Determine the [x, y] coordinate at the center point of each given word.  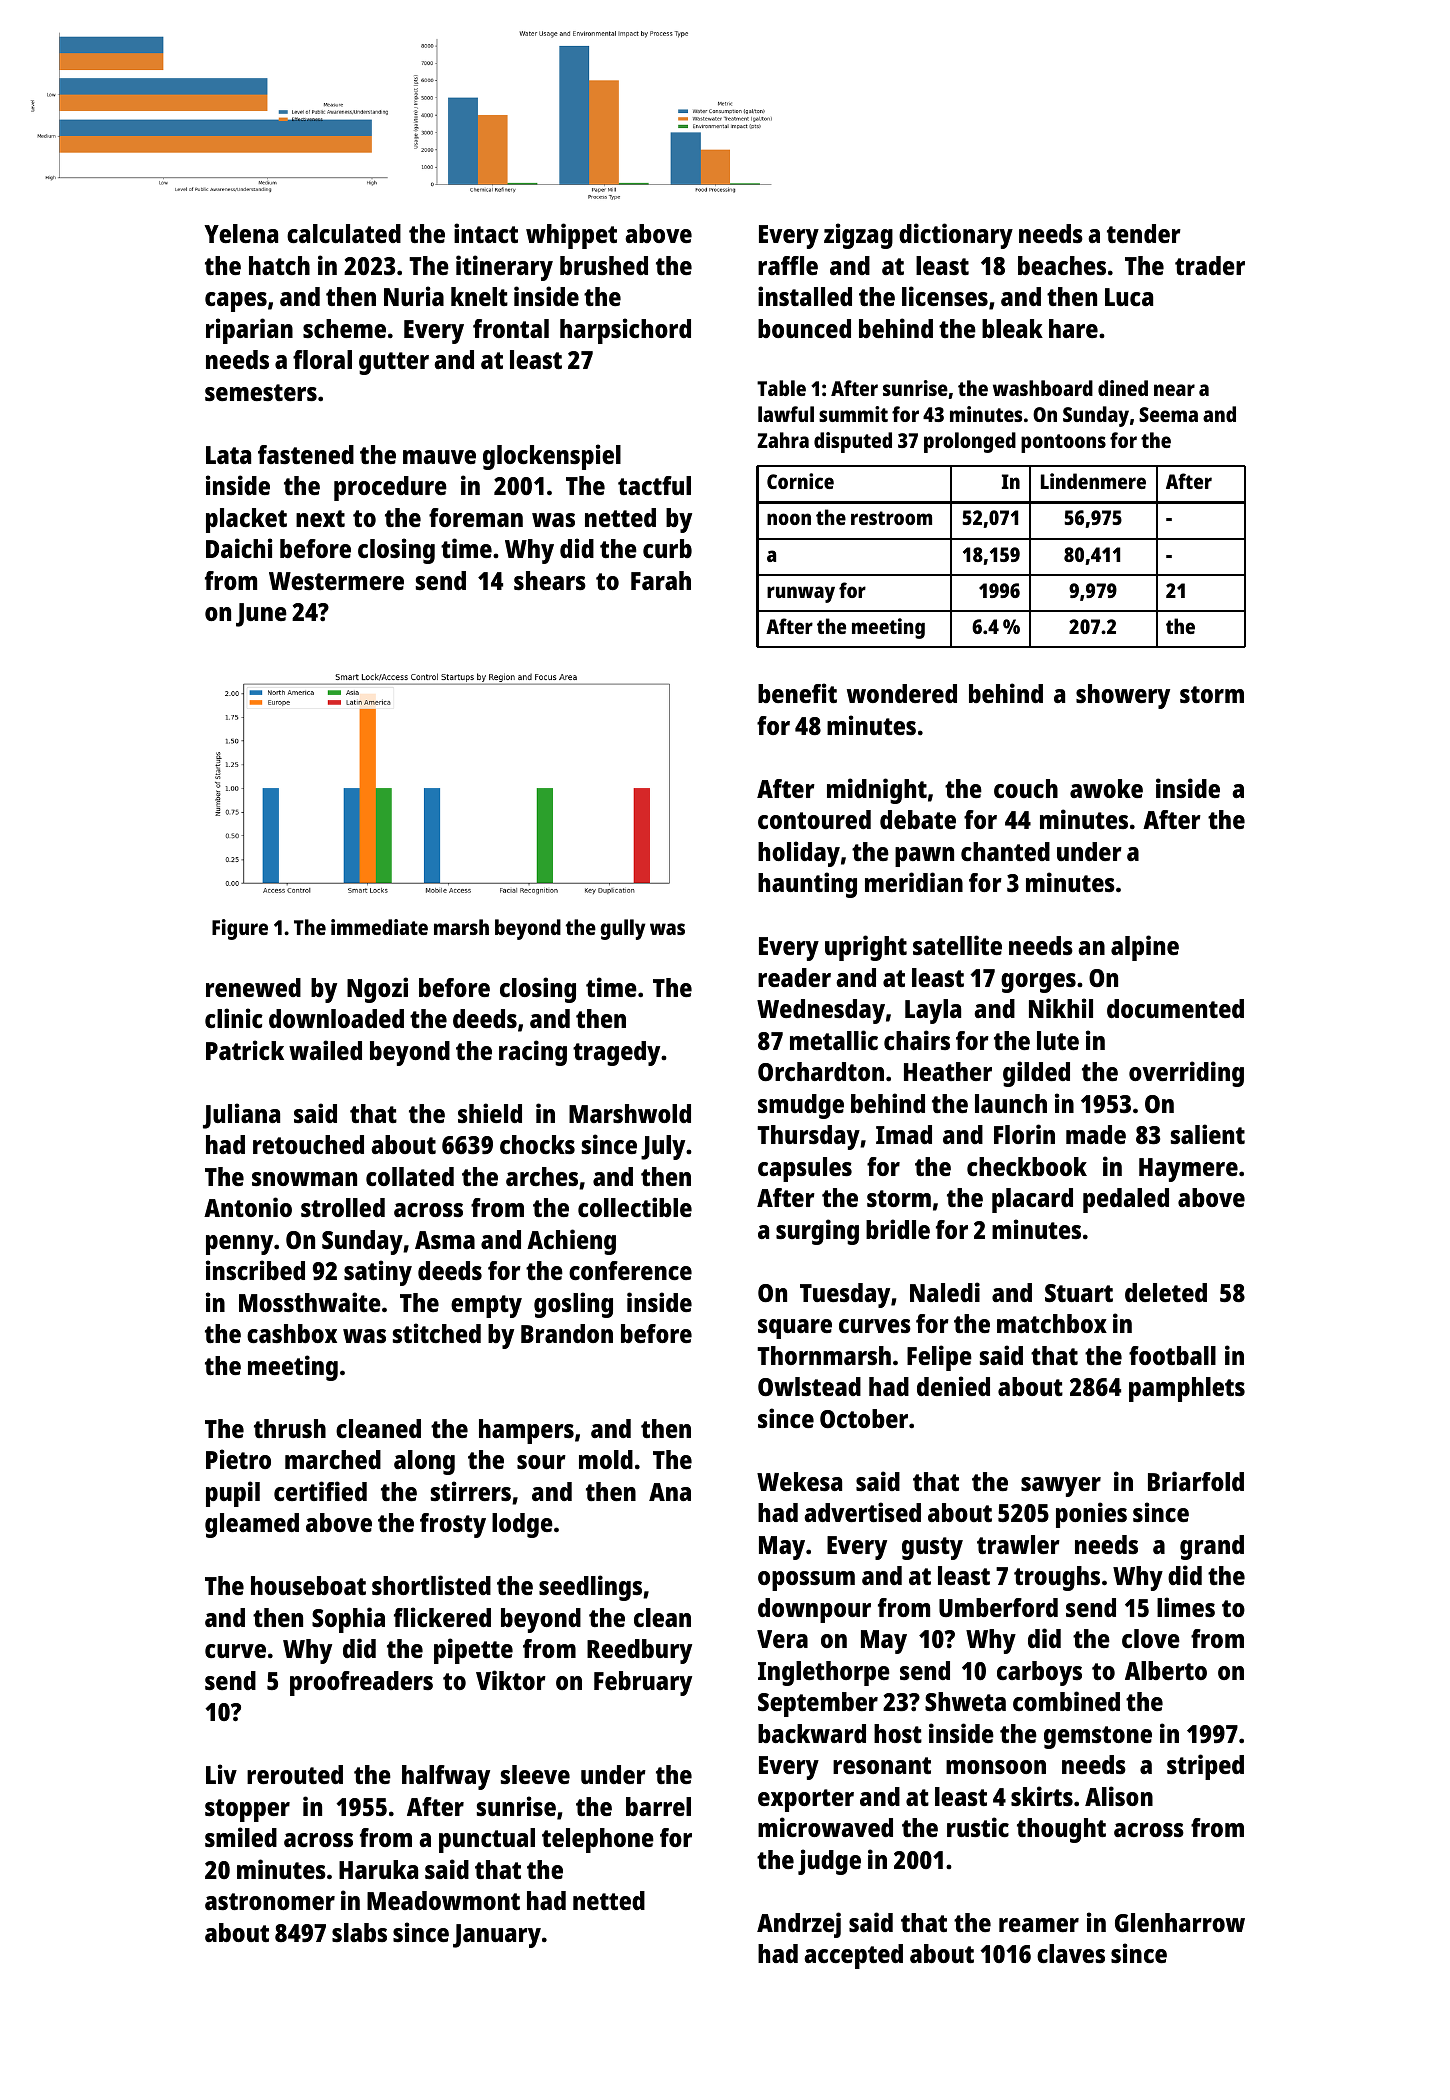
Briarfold [1196, 1481]
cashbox [292, 1333]
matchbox [1052, 1323]
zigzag [858, 236]
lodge [522, 1525]
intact [486, 233]
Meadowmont [443, 1900]
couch [1026, 788]
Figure [240, 929]
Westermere [336, 581]
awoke [1106, 788]
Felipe [939, 1358]
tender [1144, 233]
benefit [797, 693]
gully [623, 929]
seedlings [590, 1588]
